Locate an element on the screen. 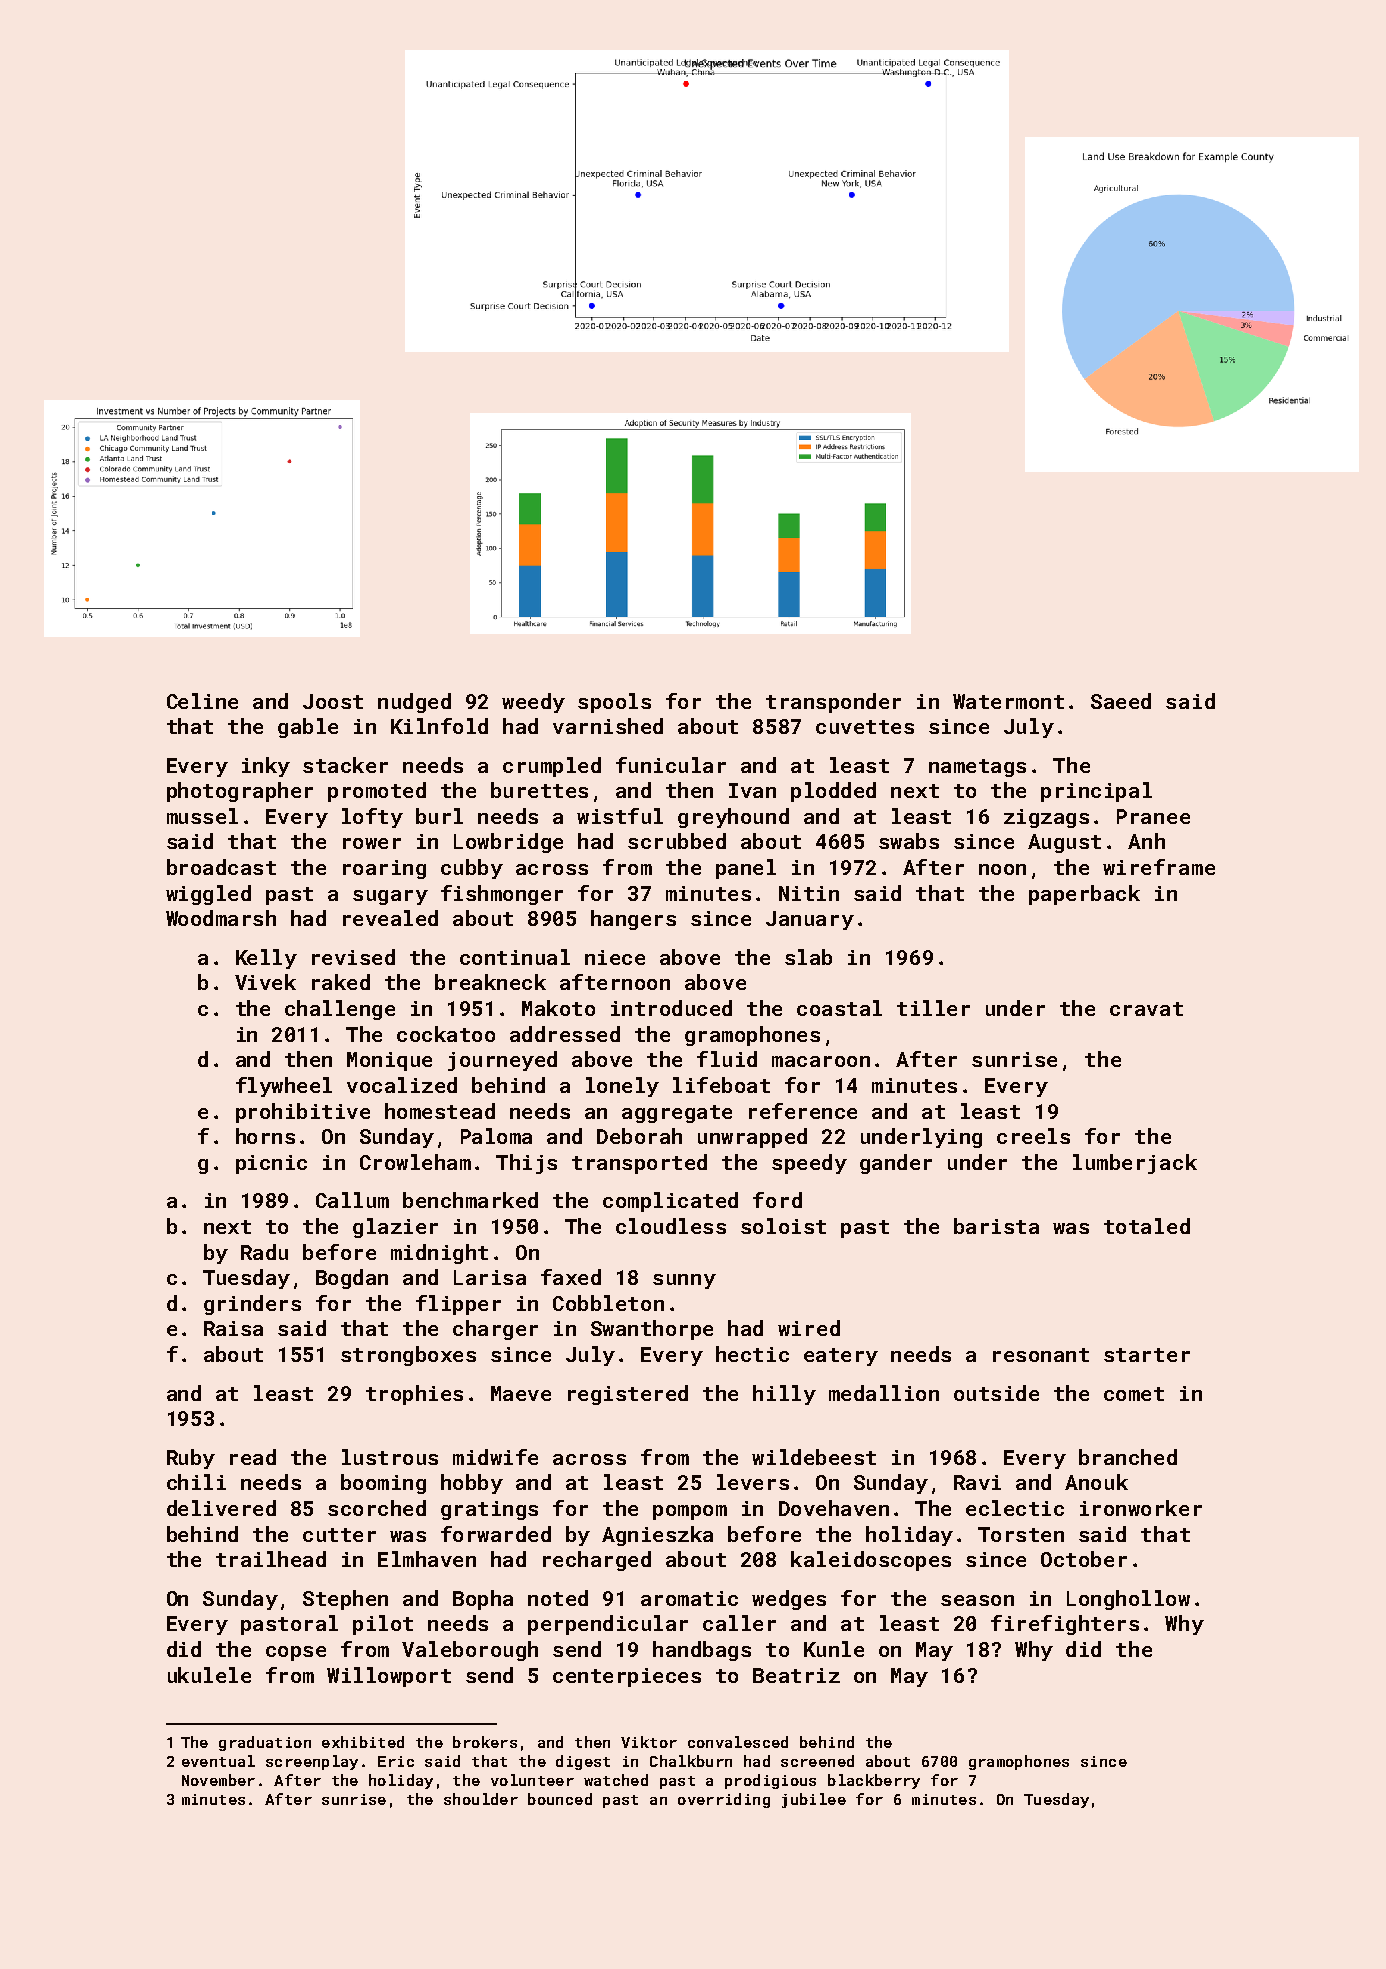 The width and height of the screenshot is (1386, 1969). picnic is located at coordinates (271, 1164).
